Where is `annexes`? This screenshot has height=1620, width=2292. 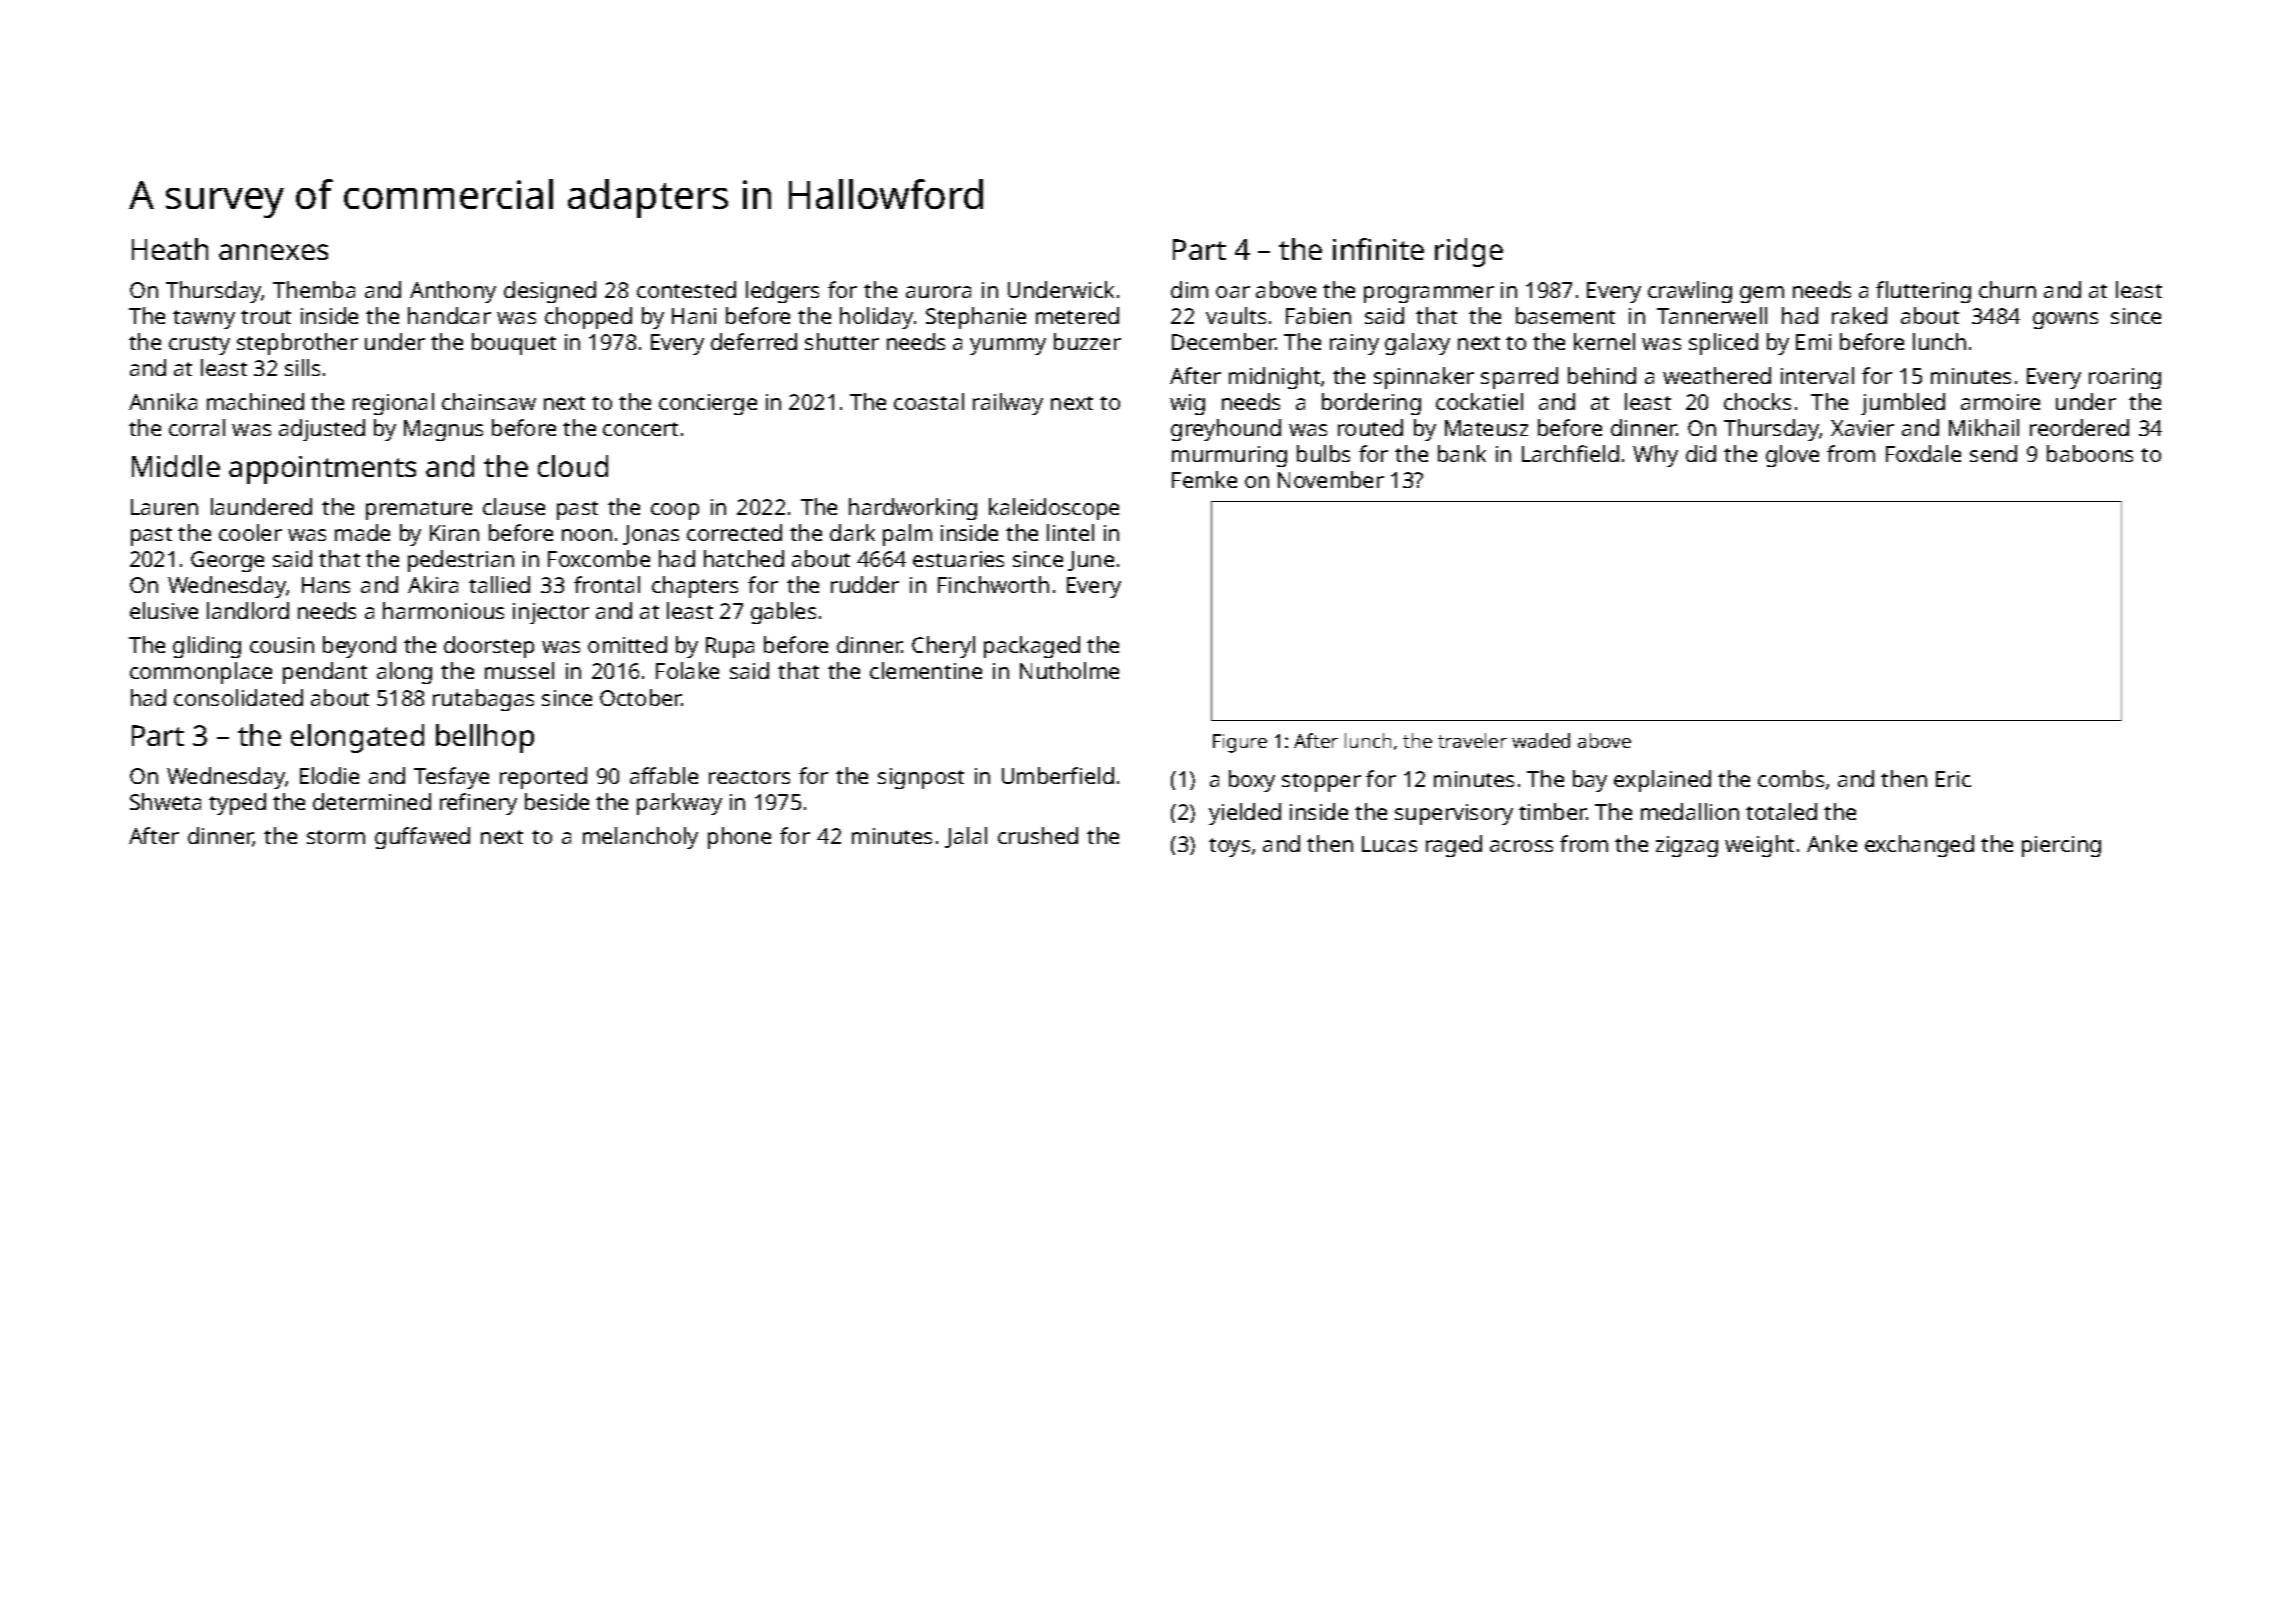 annexes is located at coordinates (273, 252).
